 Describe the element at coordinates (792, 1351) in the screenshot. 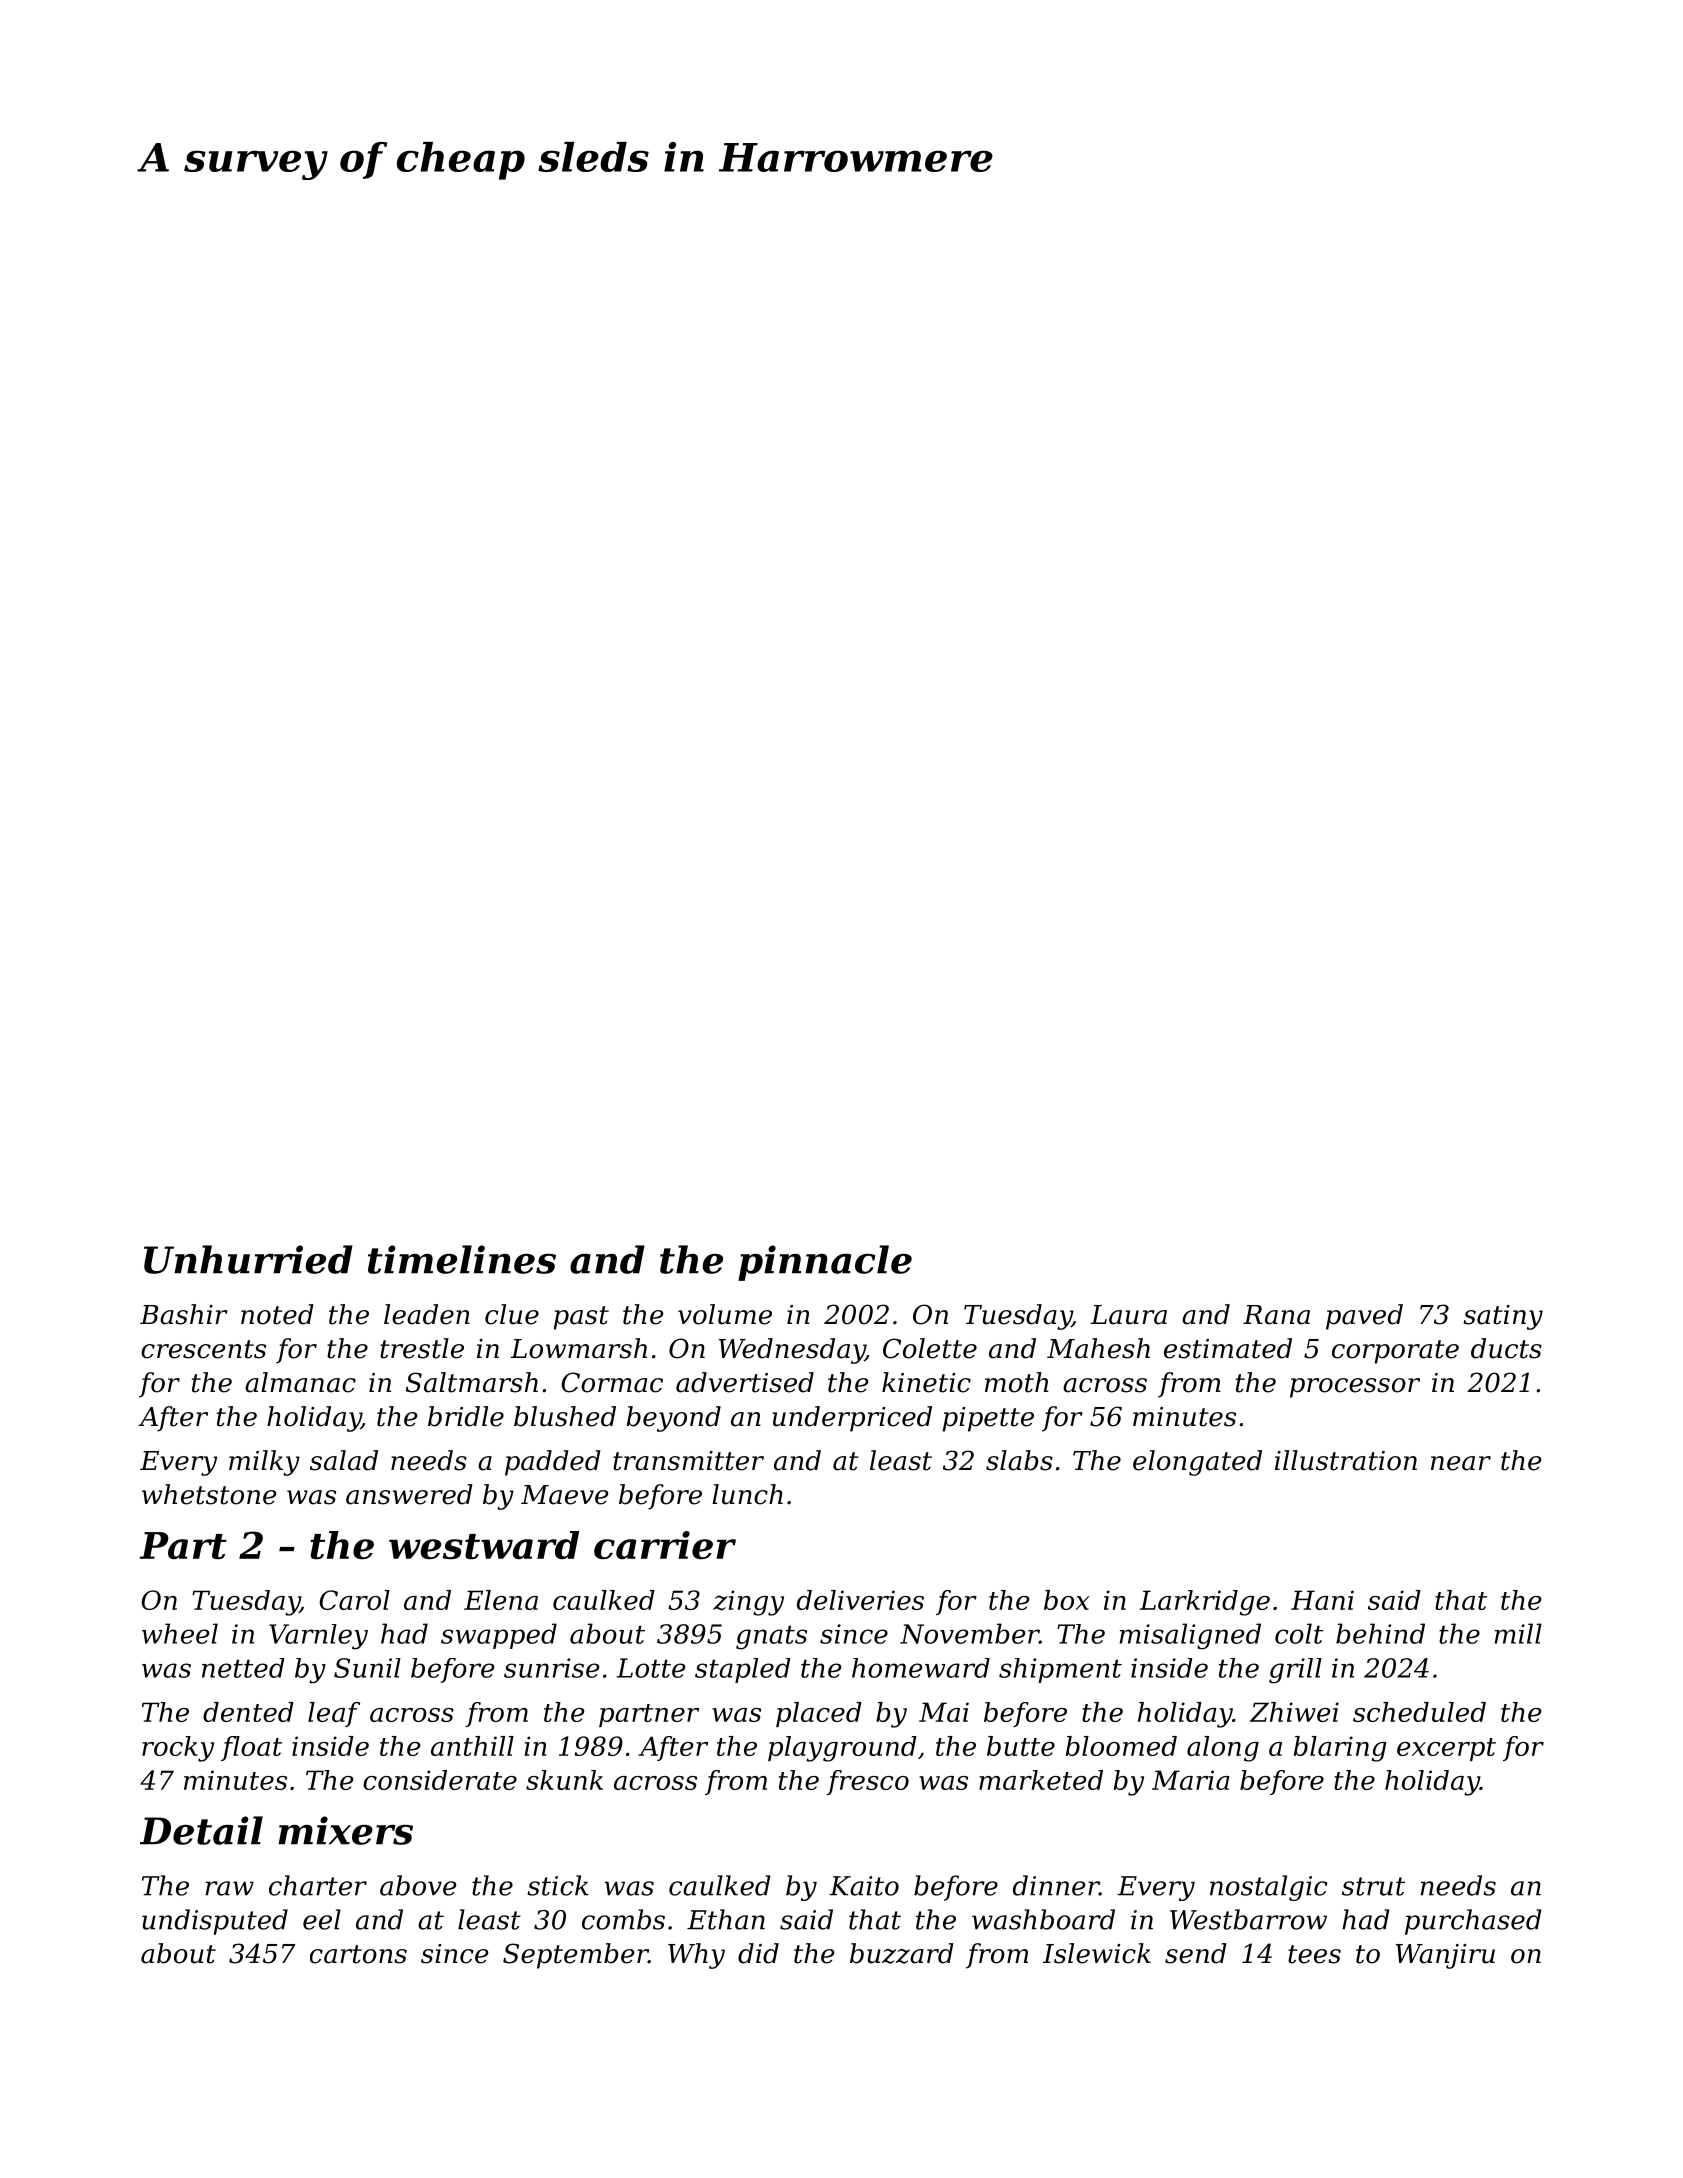

I see `Wednesday` at that location.
